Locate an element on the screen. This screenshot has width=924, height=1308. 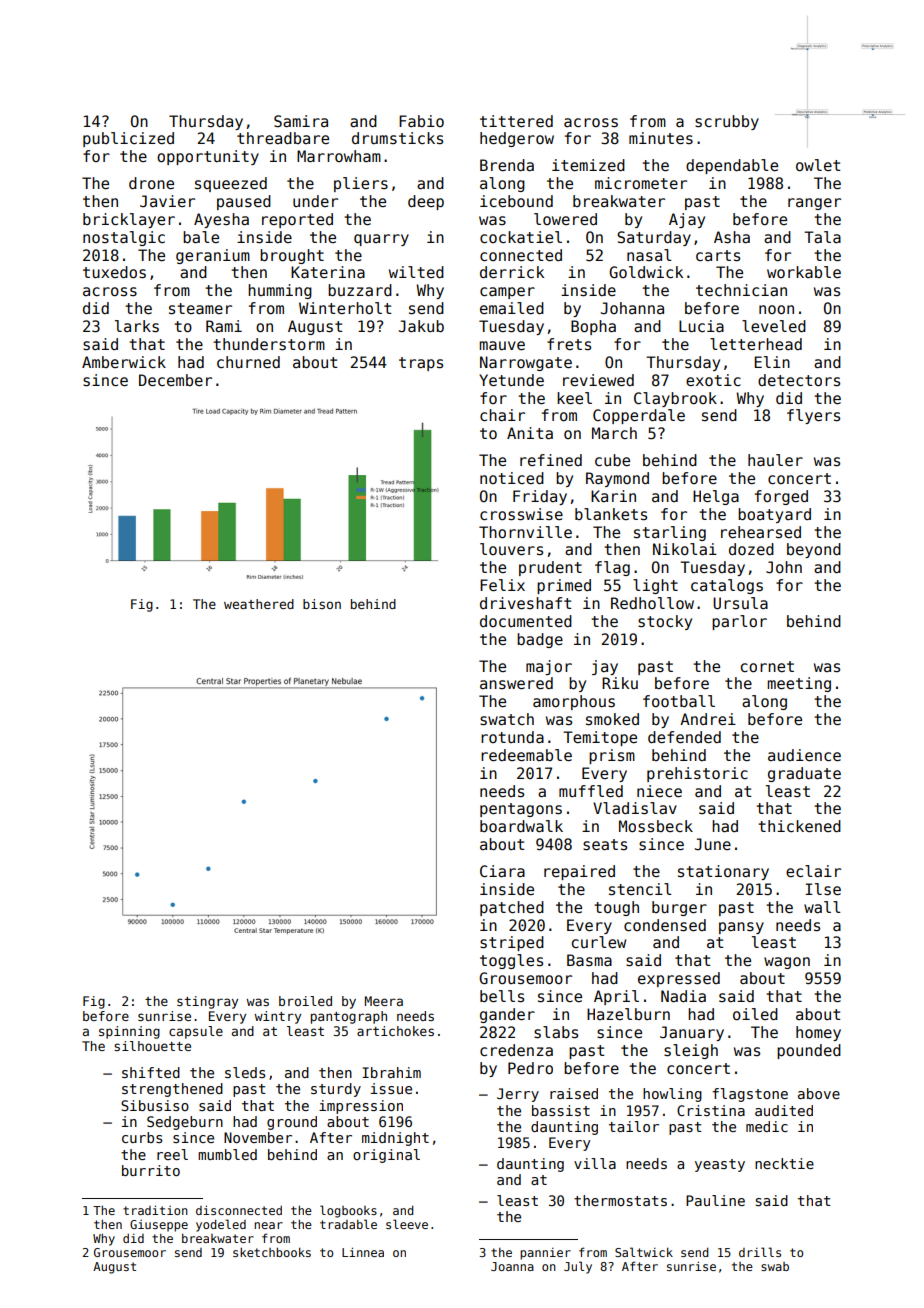
camper is located at coordinates (507, 293).
